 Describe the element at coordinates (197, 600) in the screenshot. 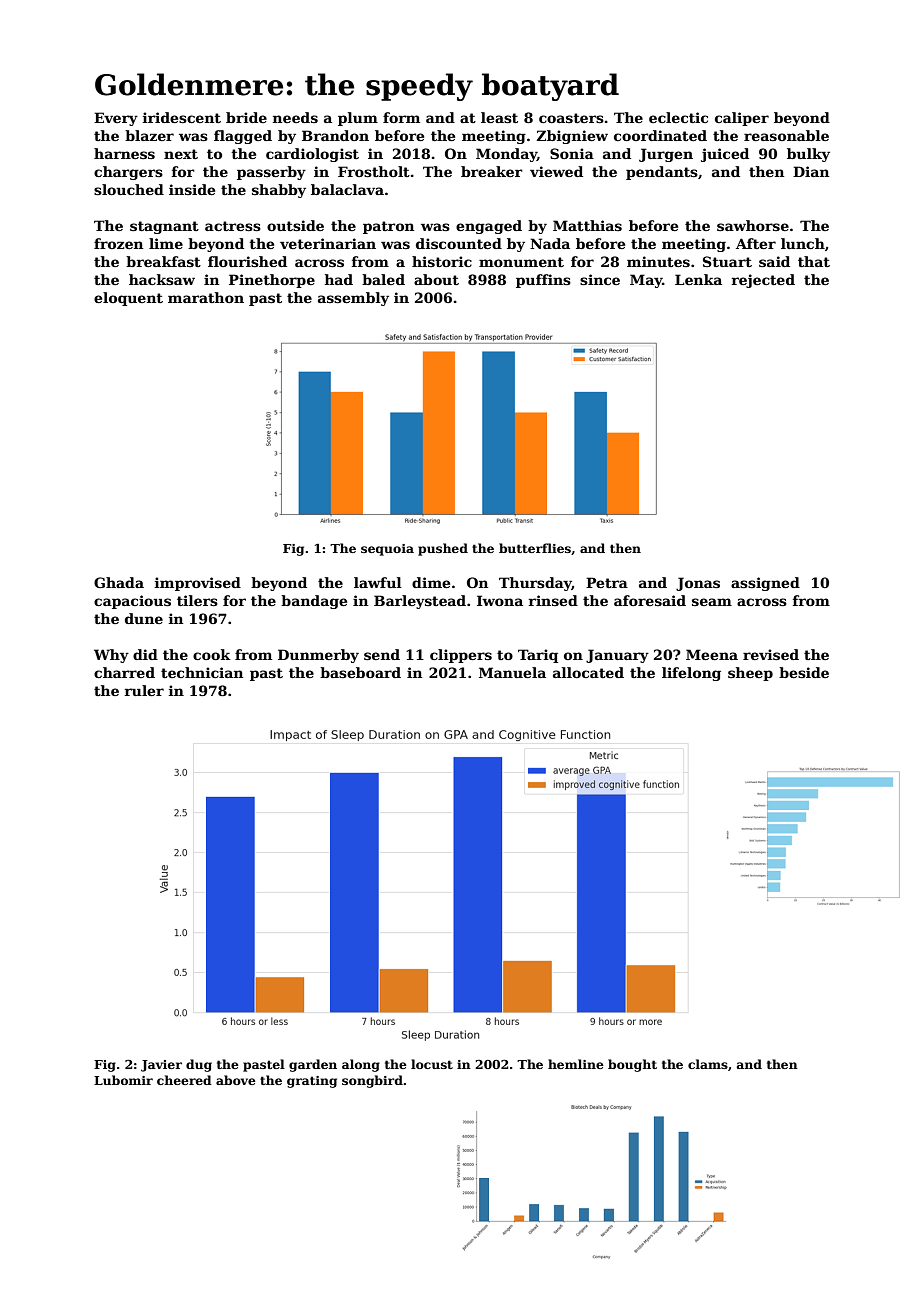

I see `tilers` at that location.
